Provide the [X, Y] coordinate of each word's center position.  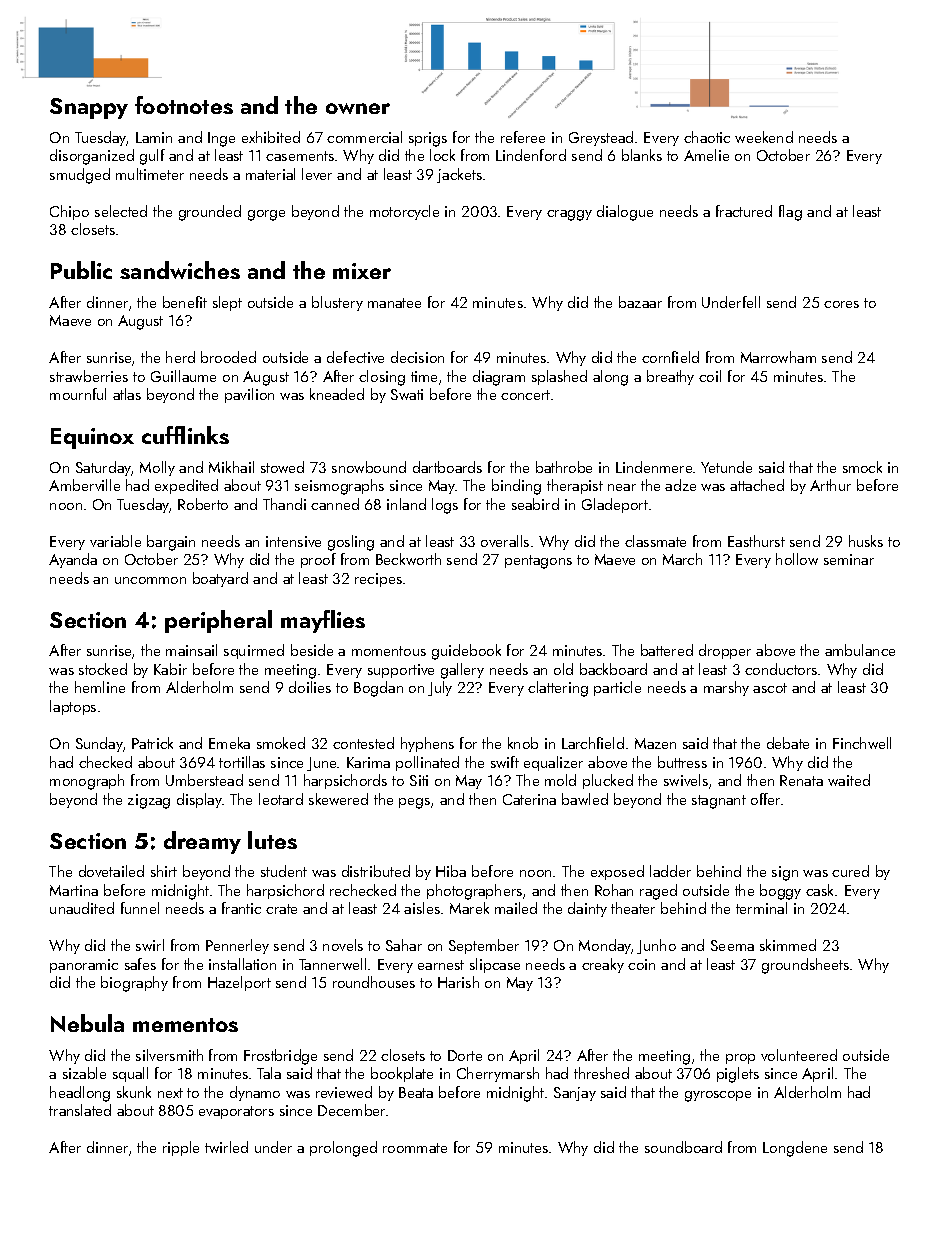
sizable [84, 1073]
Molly [157, 468]
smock [862, 467]
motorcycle [404, 212]
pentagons [538, 562]
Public [81, 270]
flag [790, 213]
